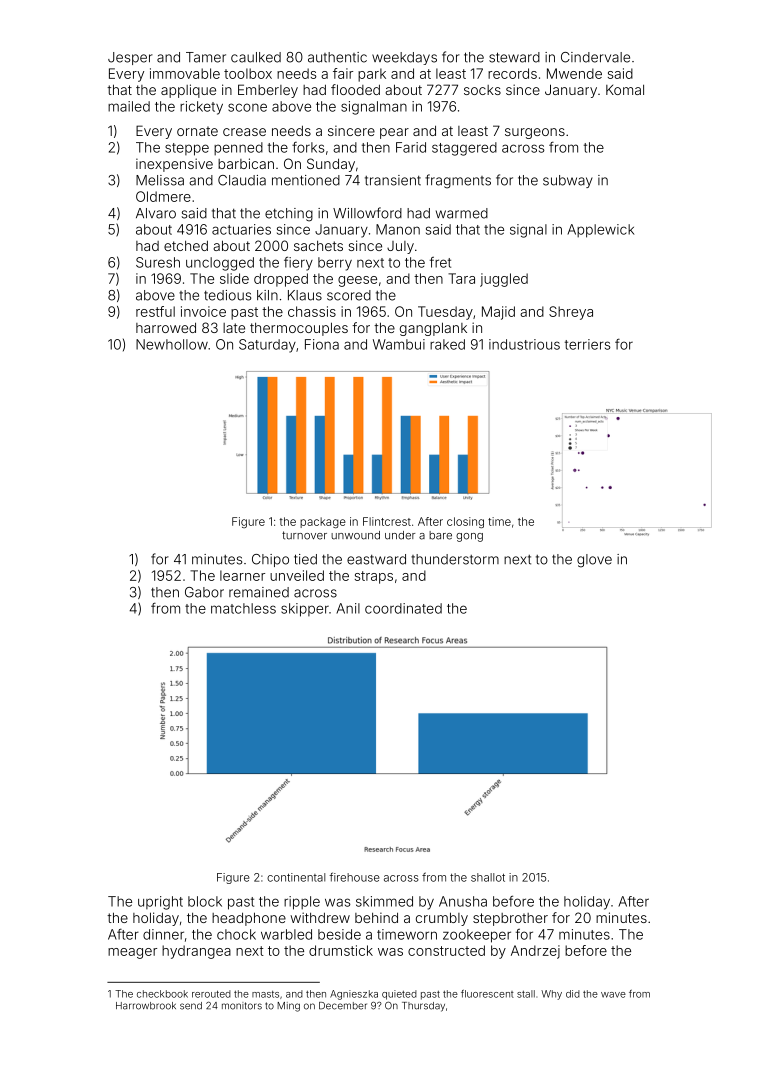  I want to click on glove, so click(594, 561).
